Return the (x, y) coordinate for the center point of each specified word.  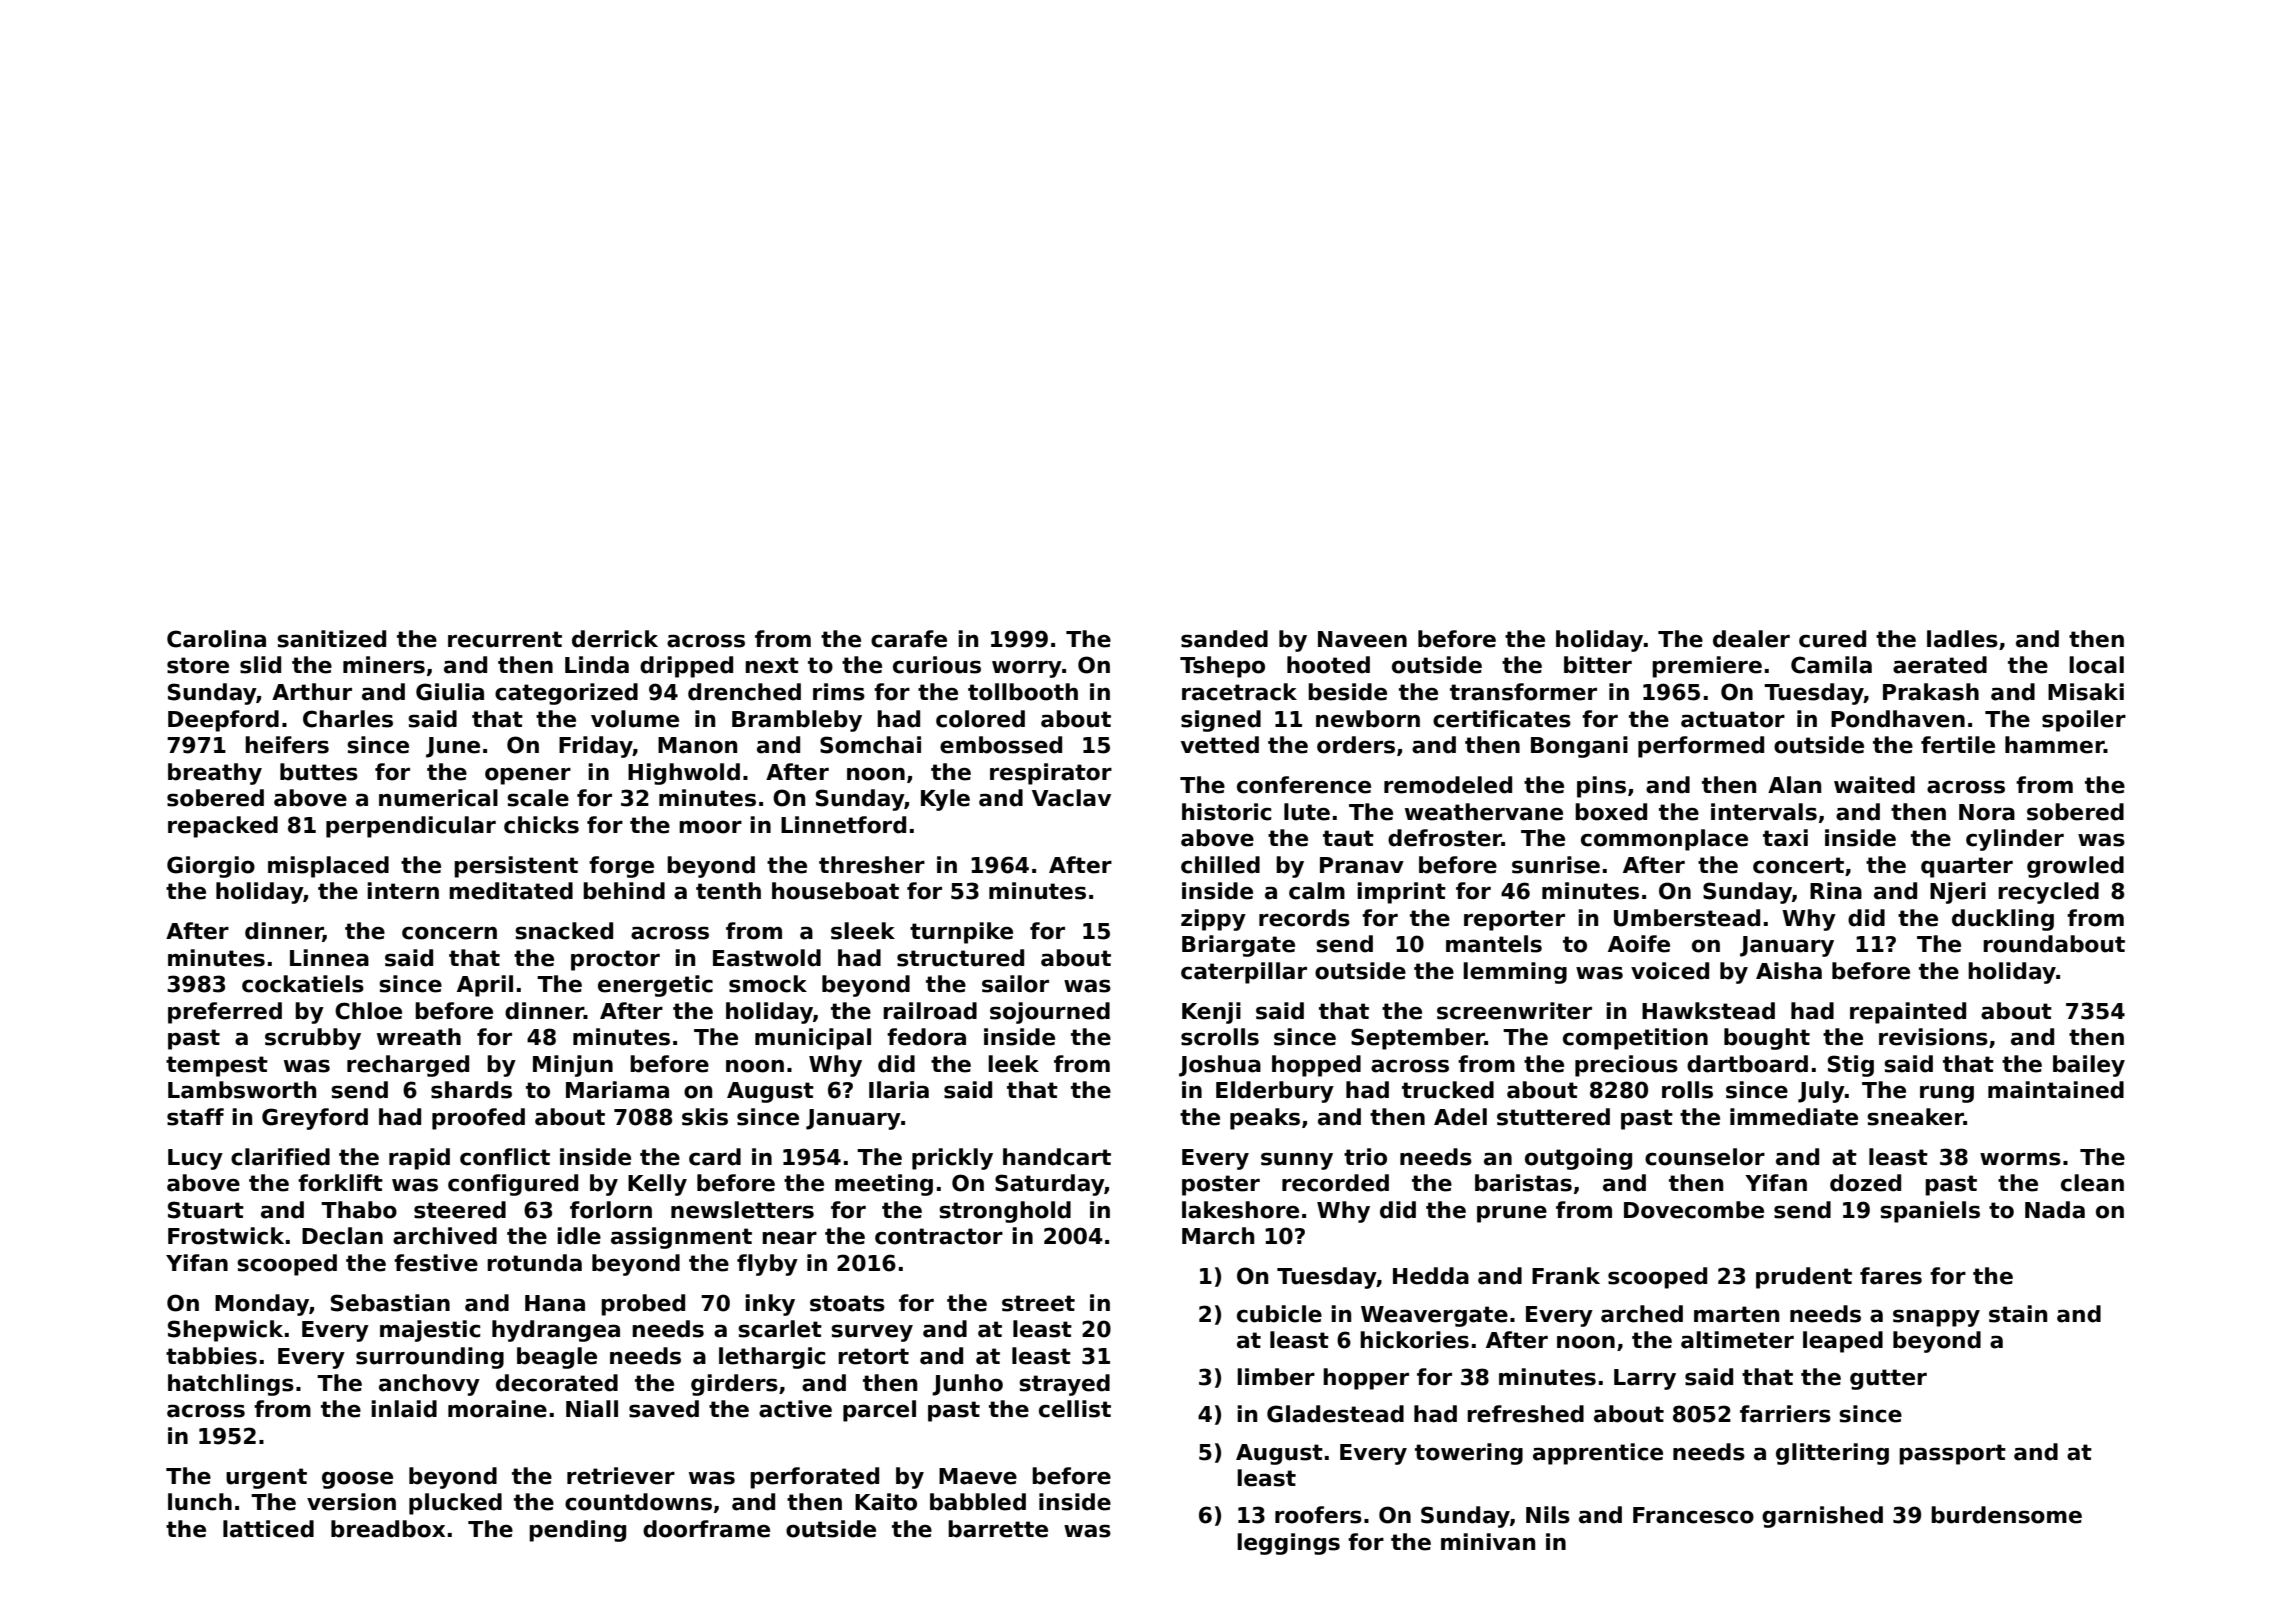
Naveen (1362, 639)
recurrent (505, 639)
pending (577, 1531)
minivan (1488, 1542)
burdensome (2006, 1515)
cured (1832, 639)
